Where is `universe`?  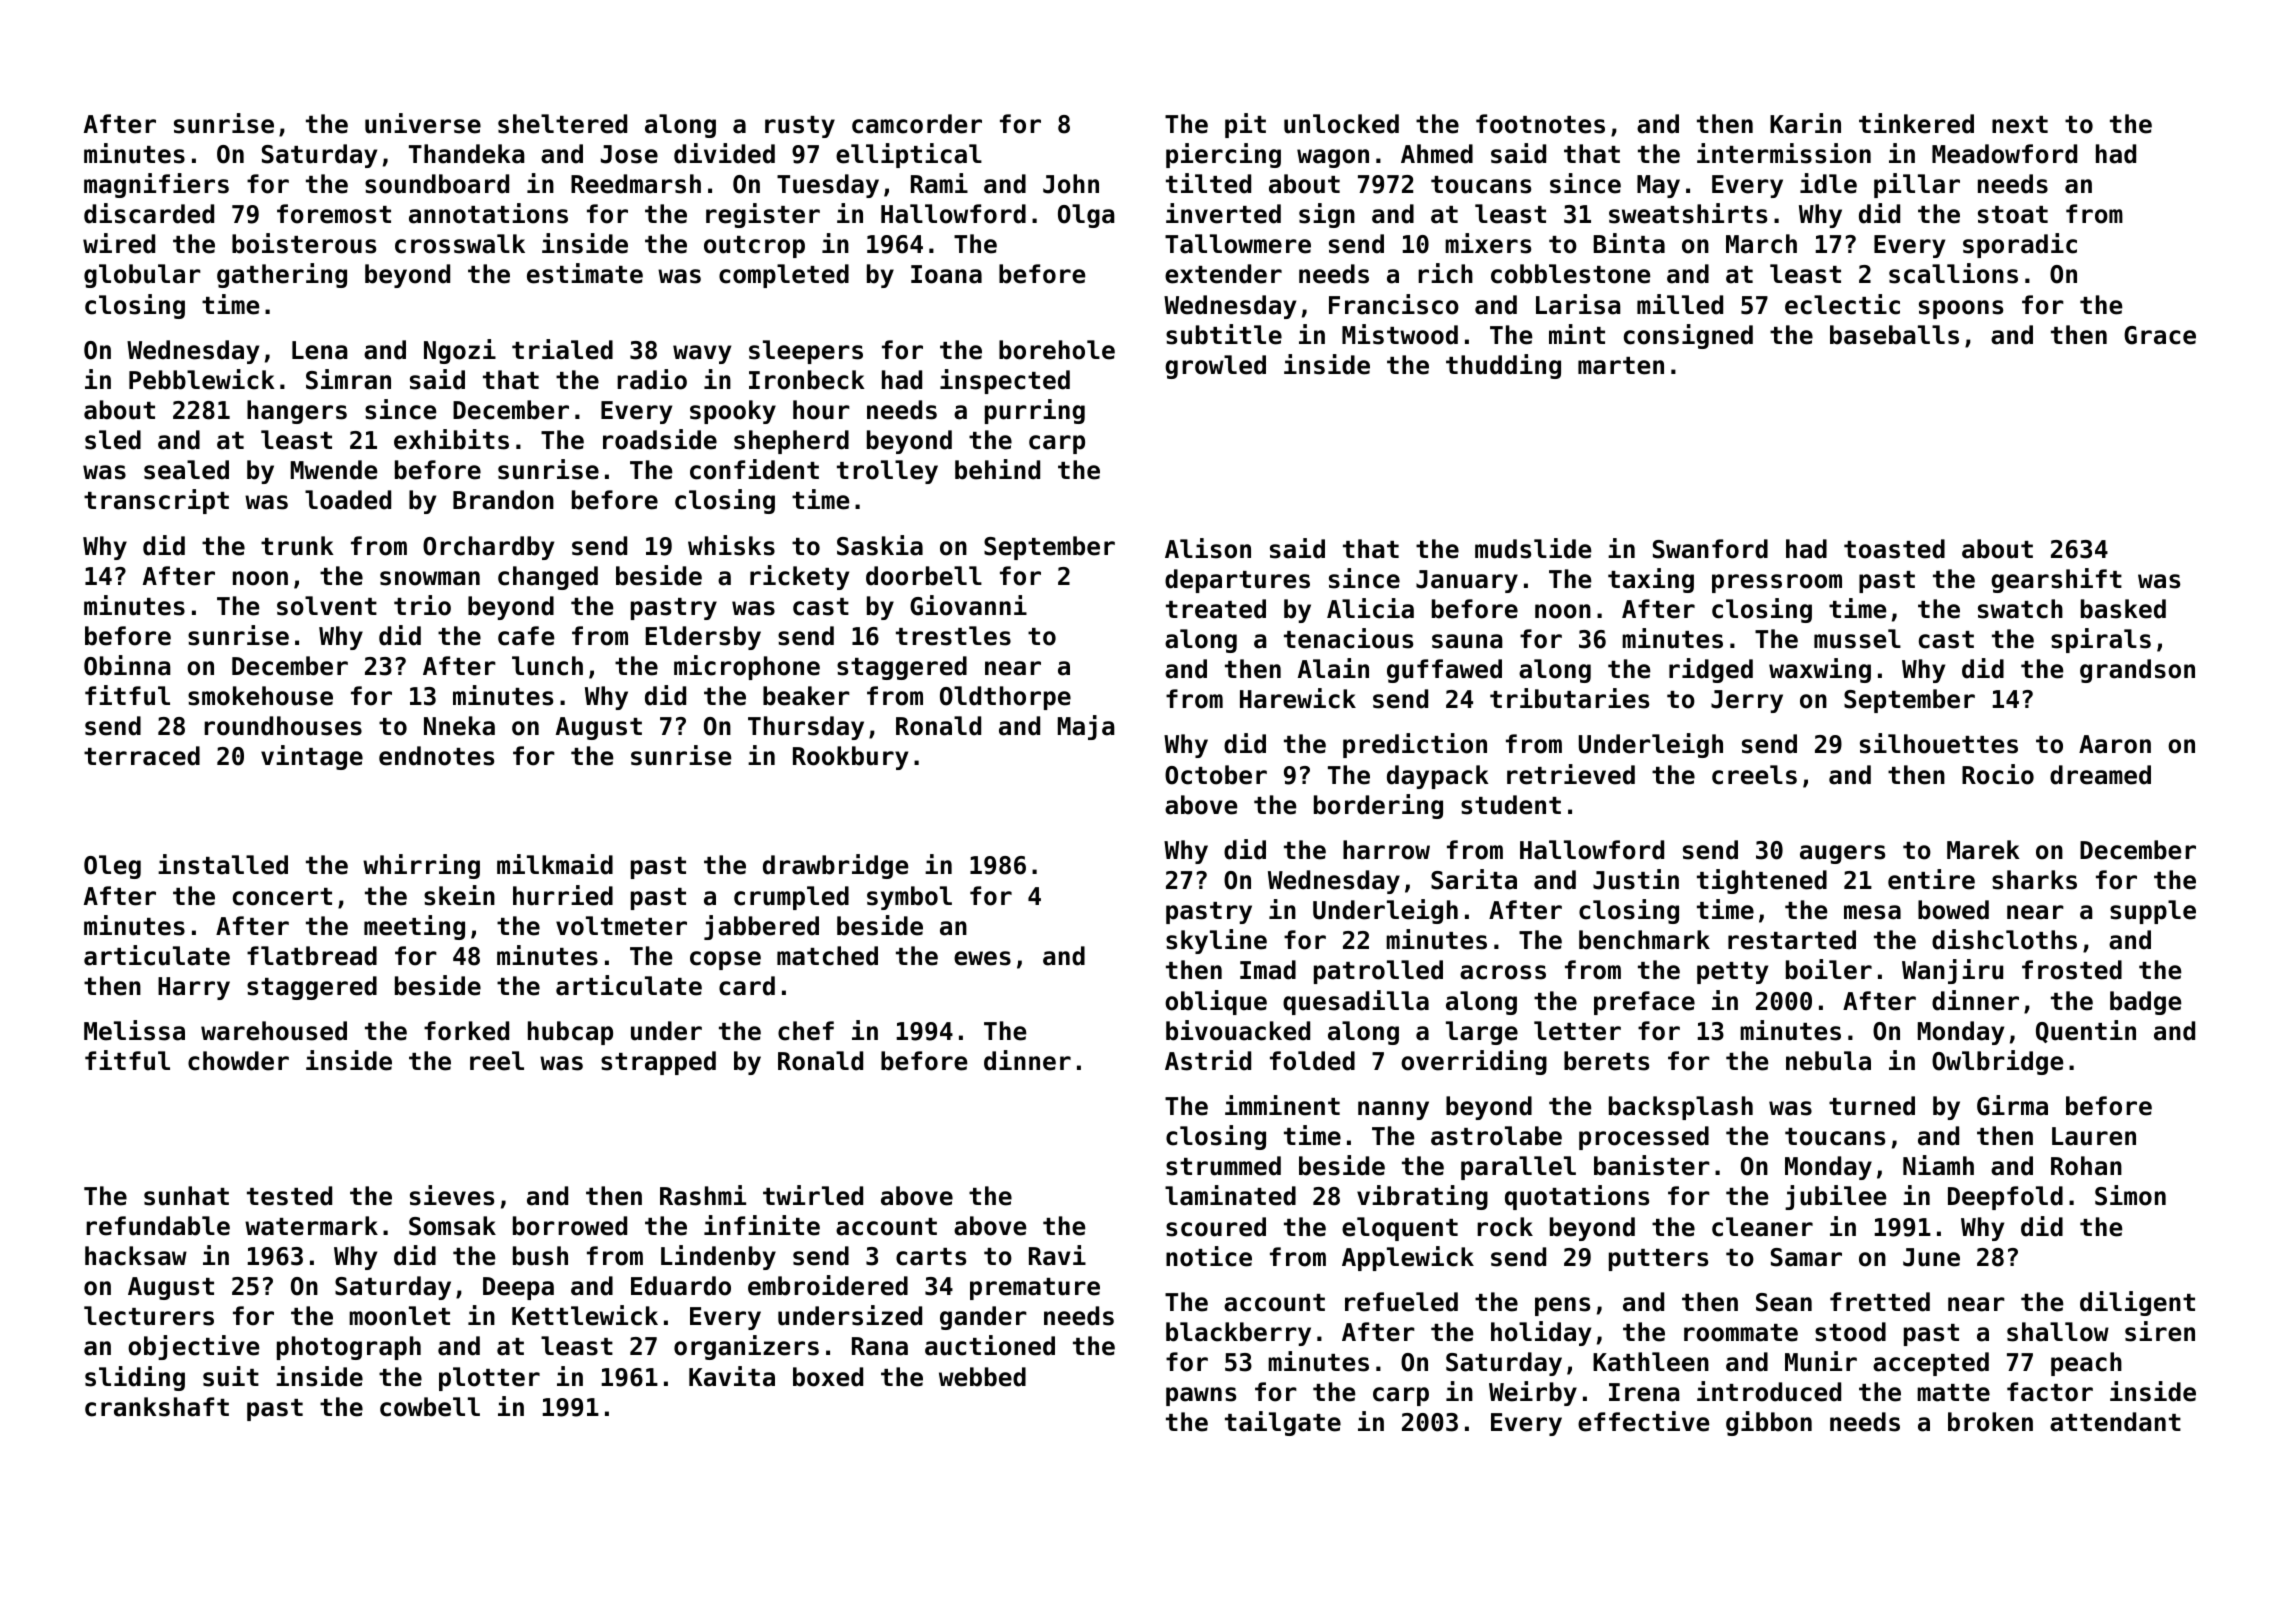 universe is located at coordinates (423, 123).
